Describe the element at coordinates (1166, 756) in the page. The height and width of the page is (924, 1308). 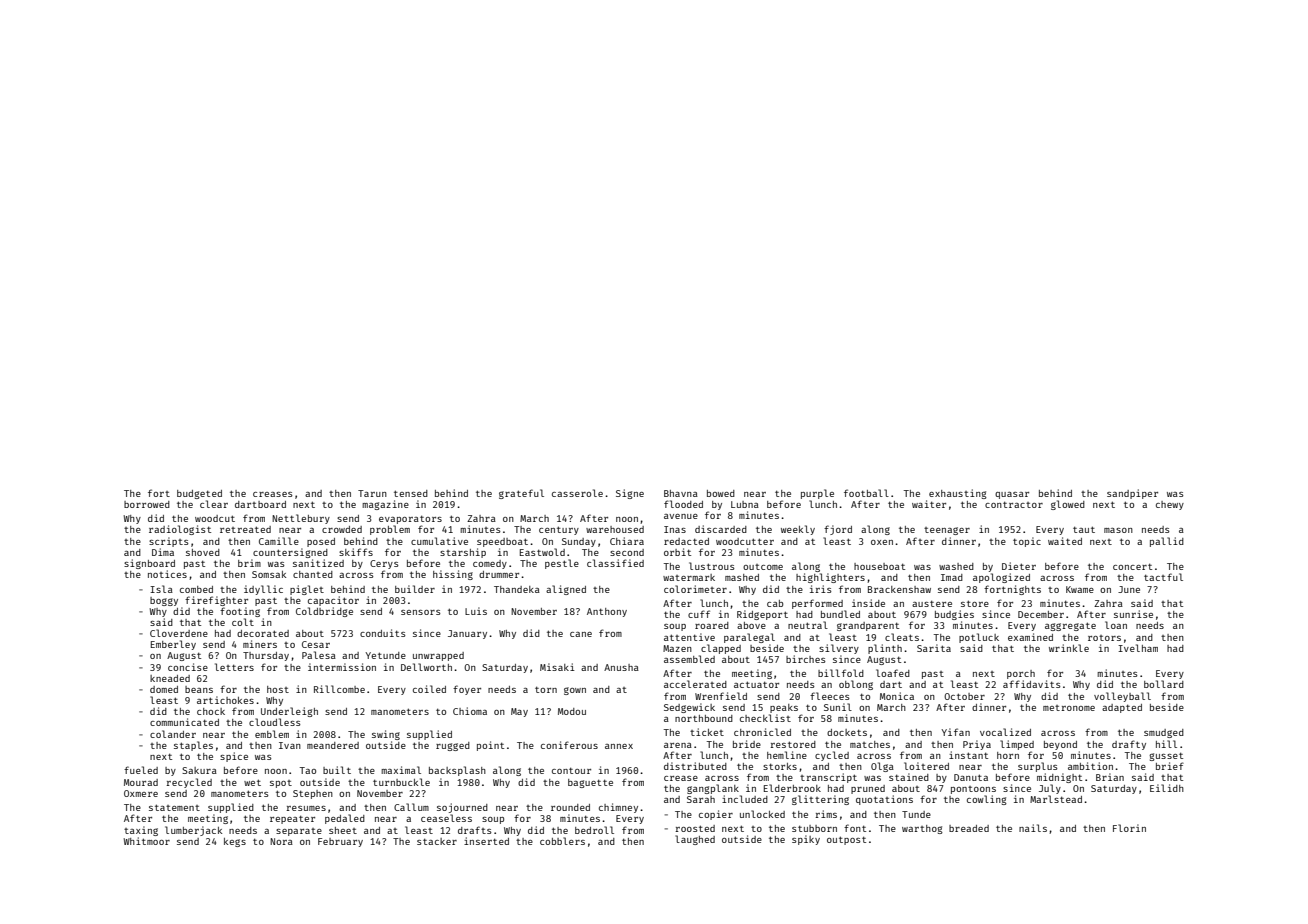
I see `gusset` at that location.
